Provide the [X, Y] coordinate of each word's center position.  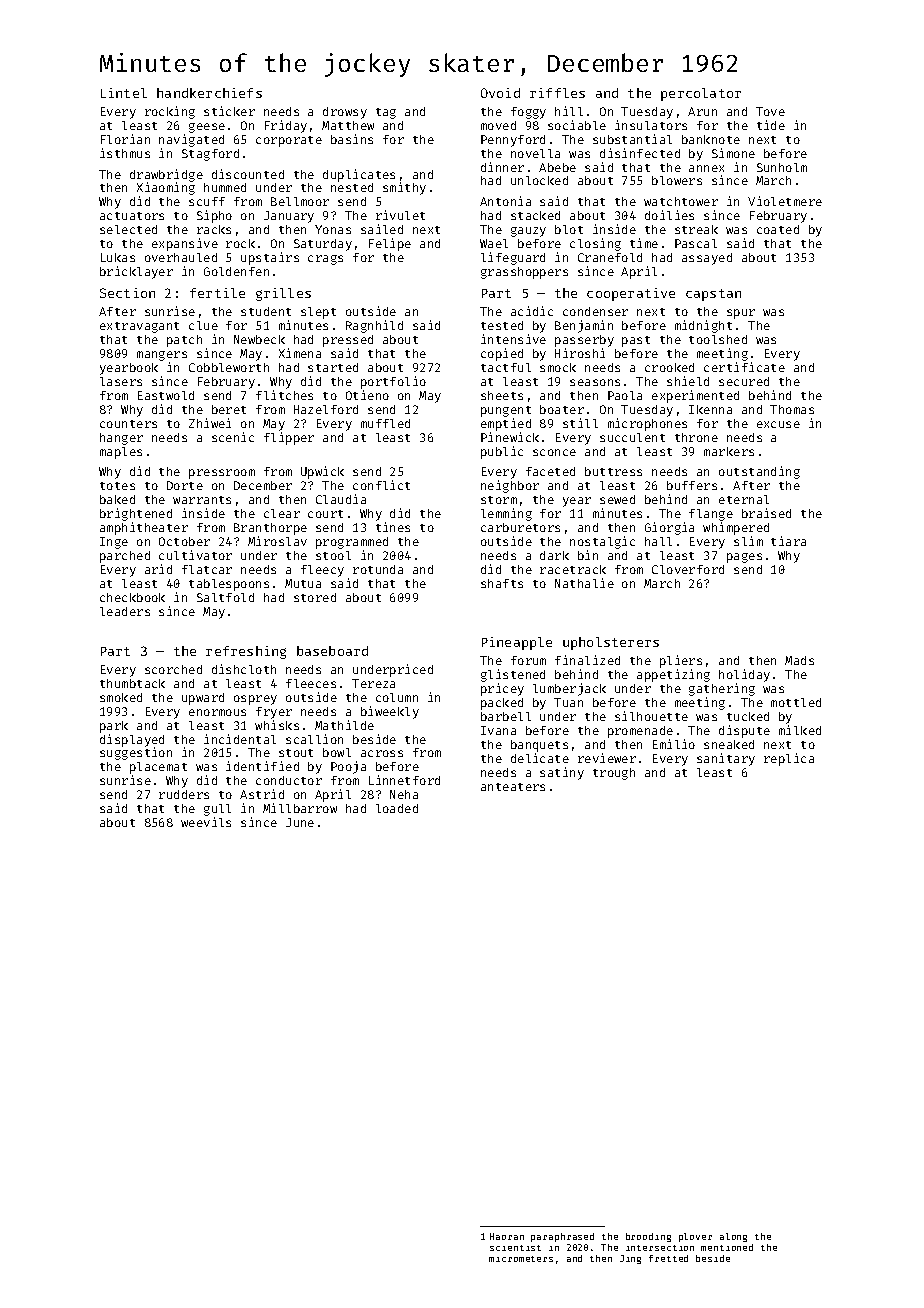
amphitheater [144, 528]
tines [393, 527]
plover [695, 1237]
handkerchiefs [209, 93]
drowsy [345, 113]
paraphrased [562, 1237]
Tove [770, 111]
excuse [778, 424]
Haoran [507, 1236]
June [300, 822]
